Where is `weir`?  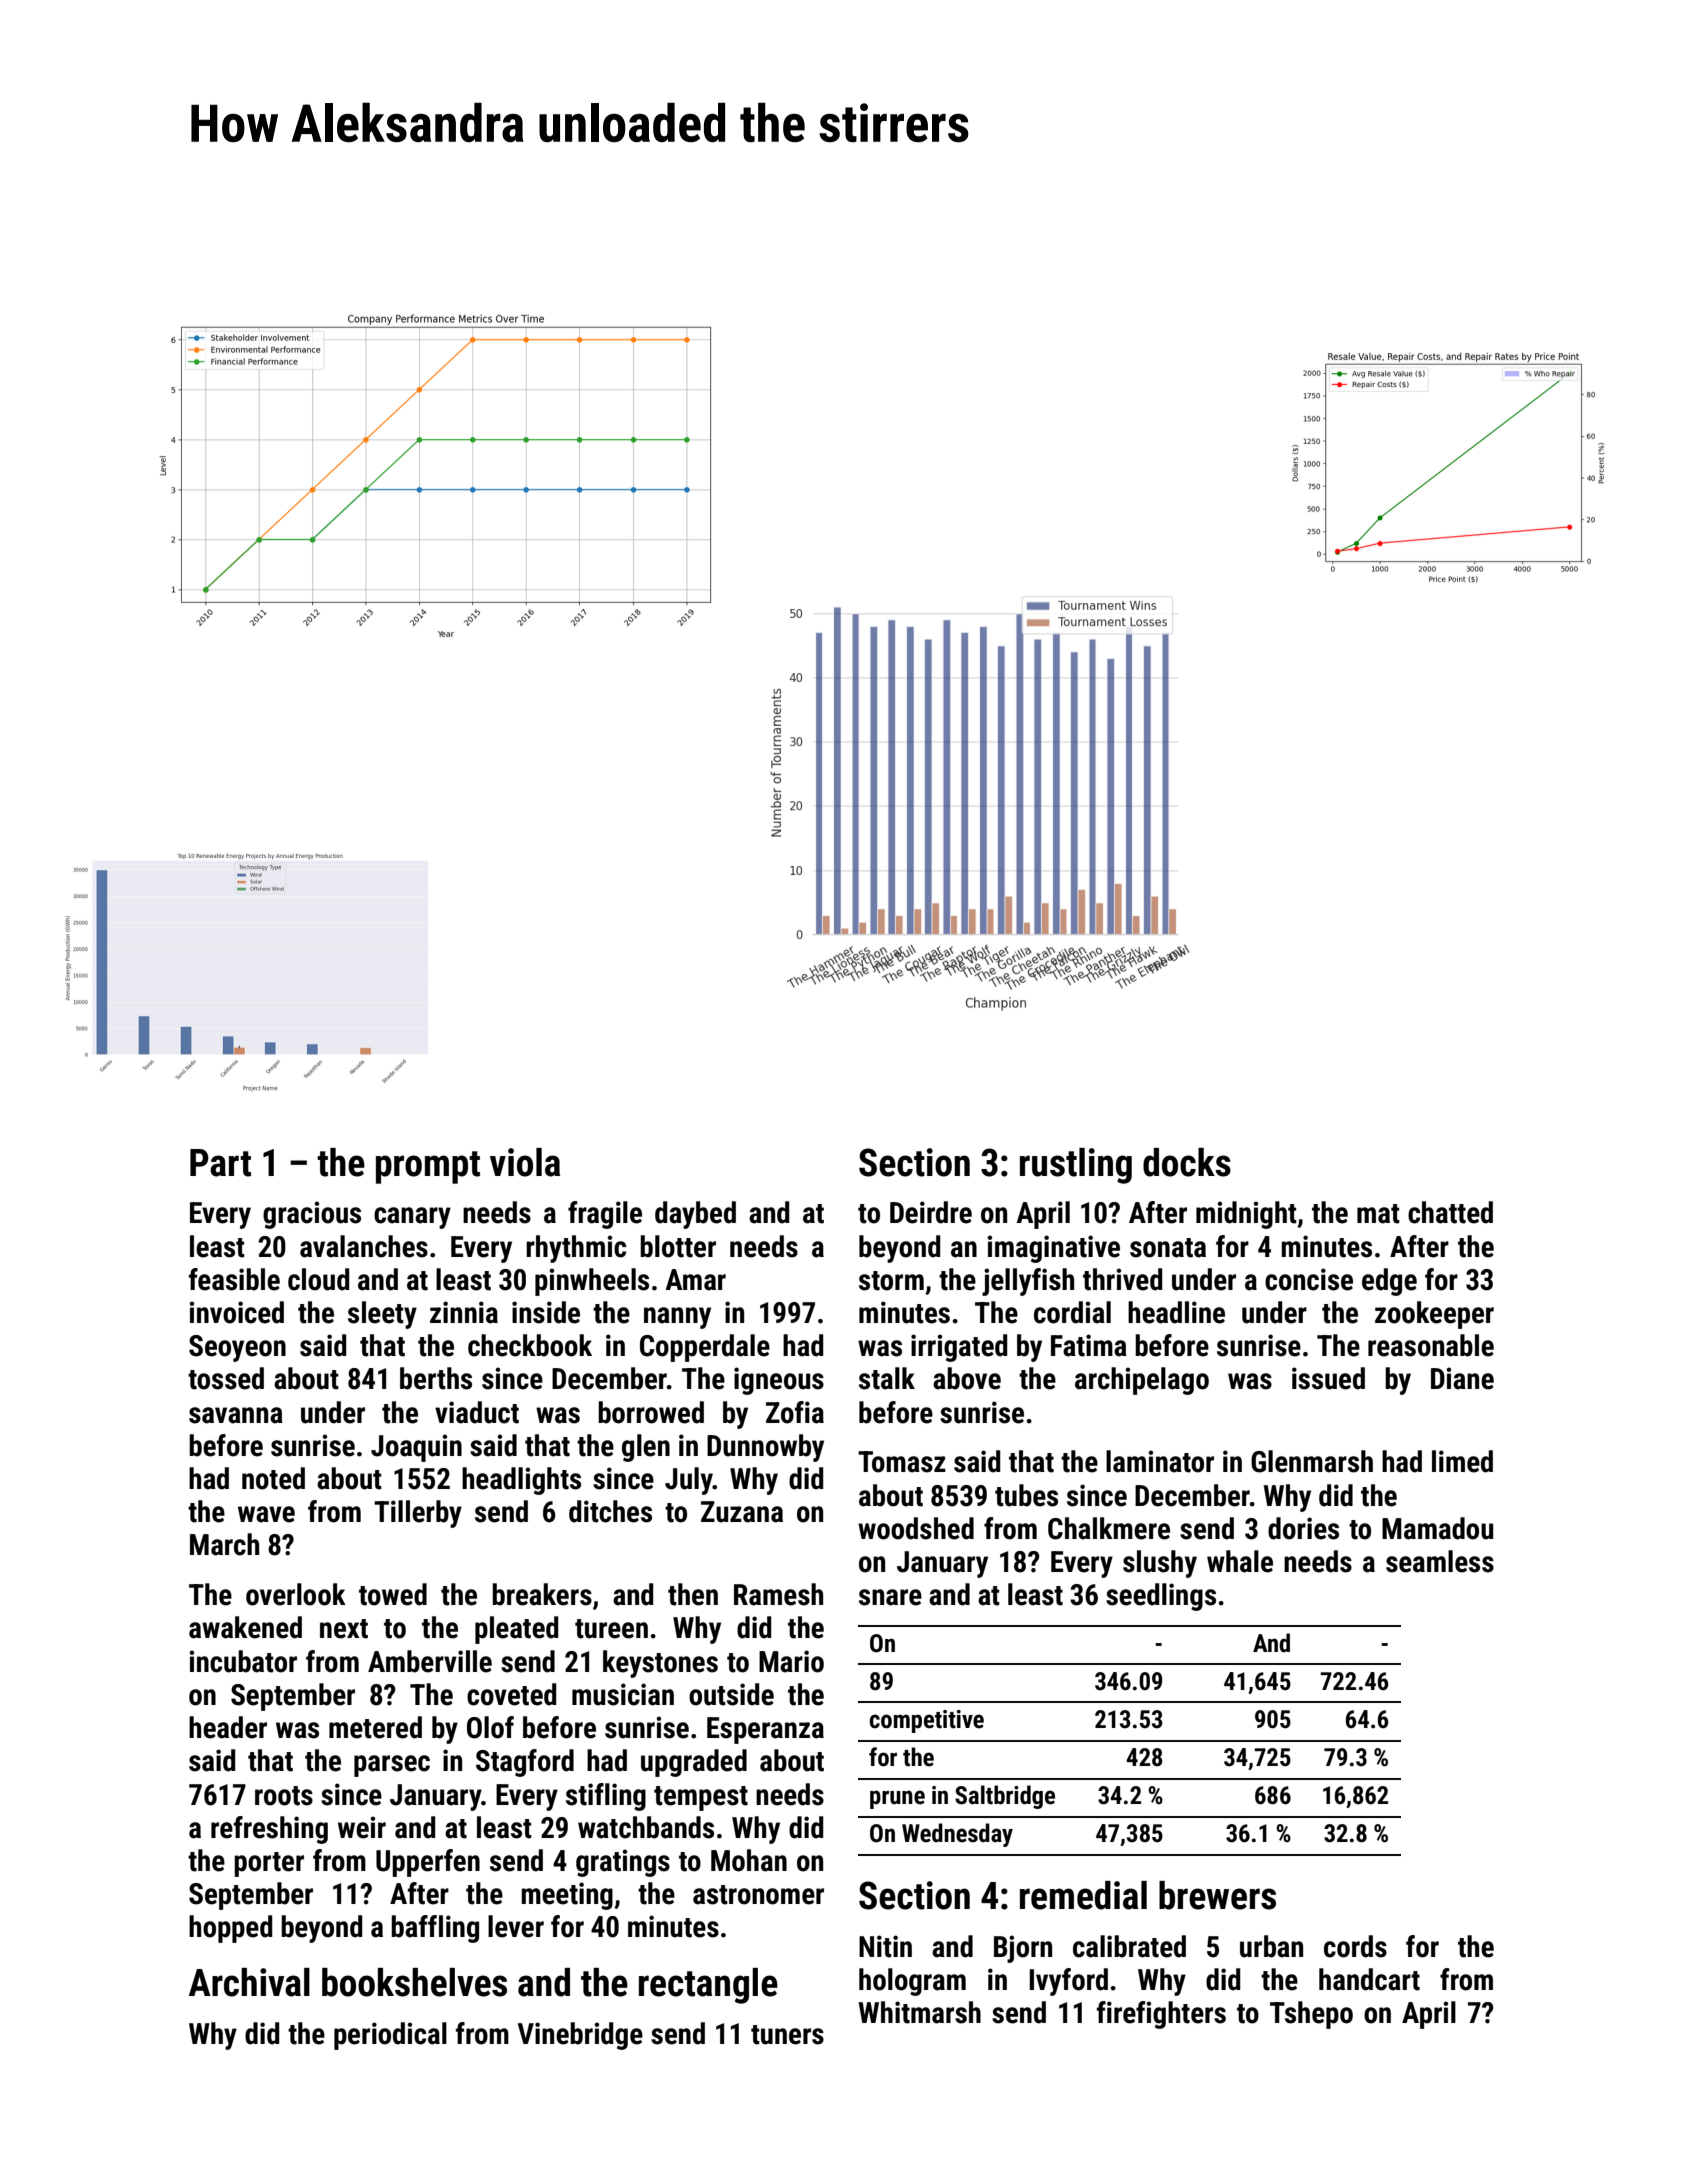 weir is located at coordinates (362, 1827).
